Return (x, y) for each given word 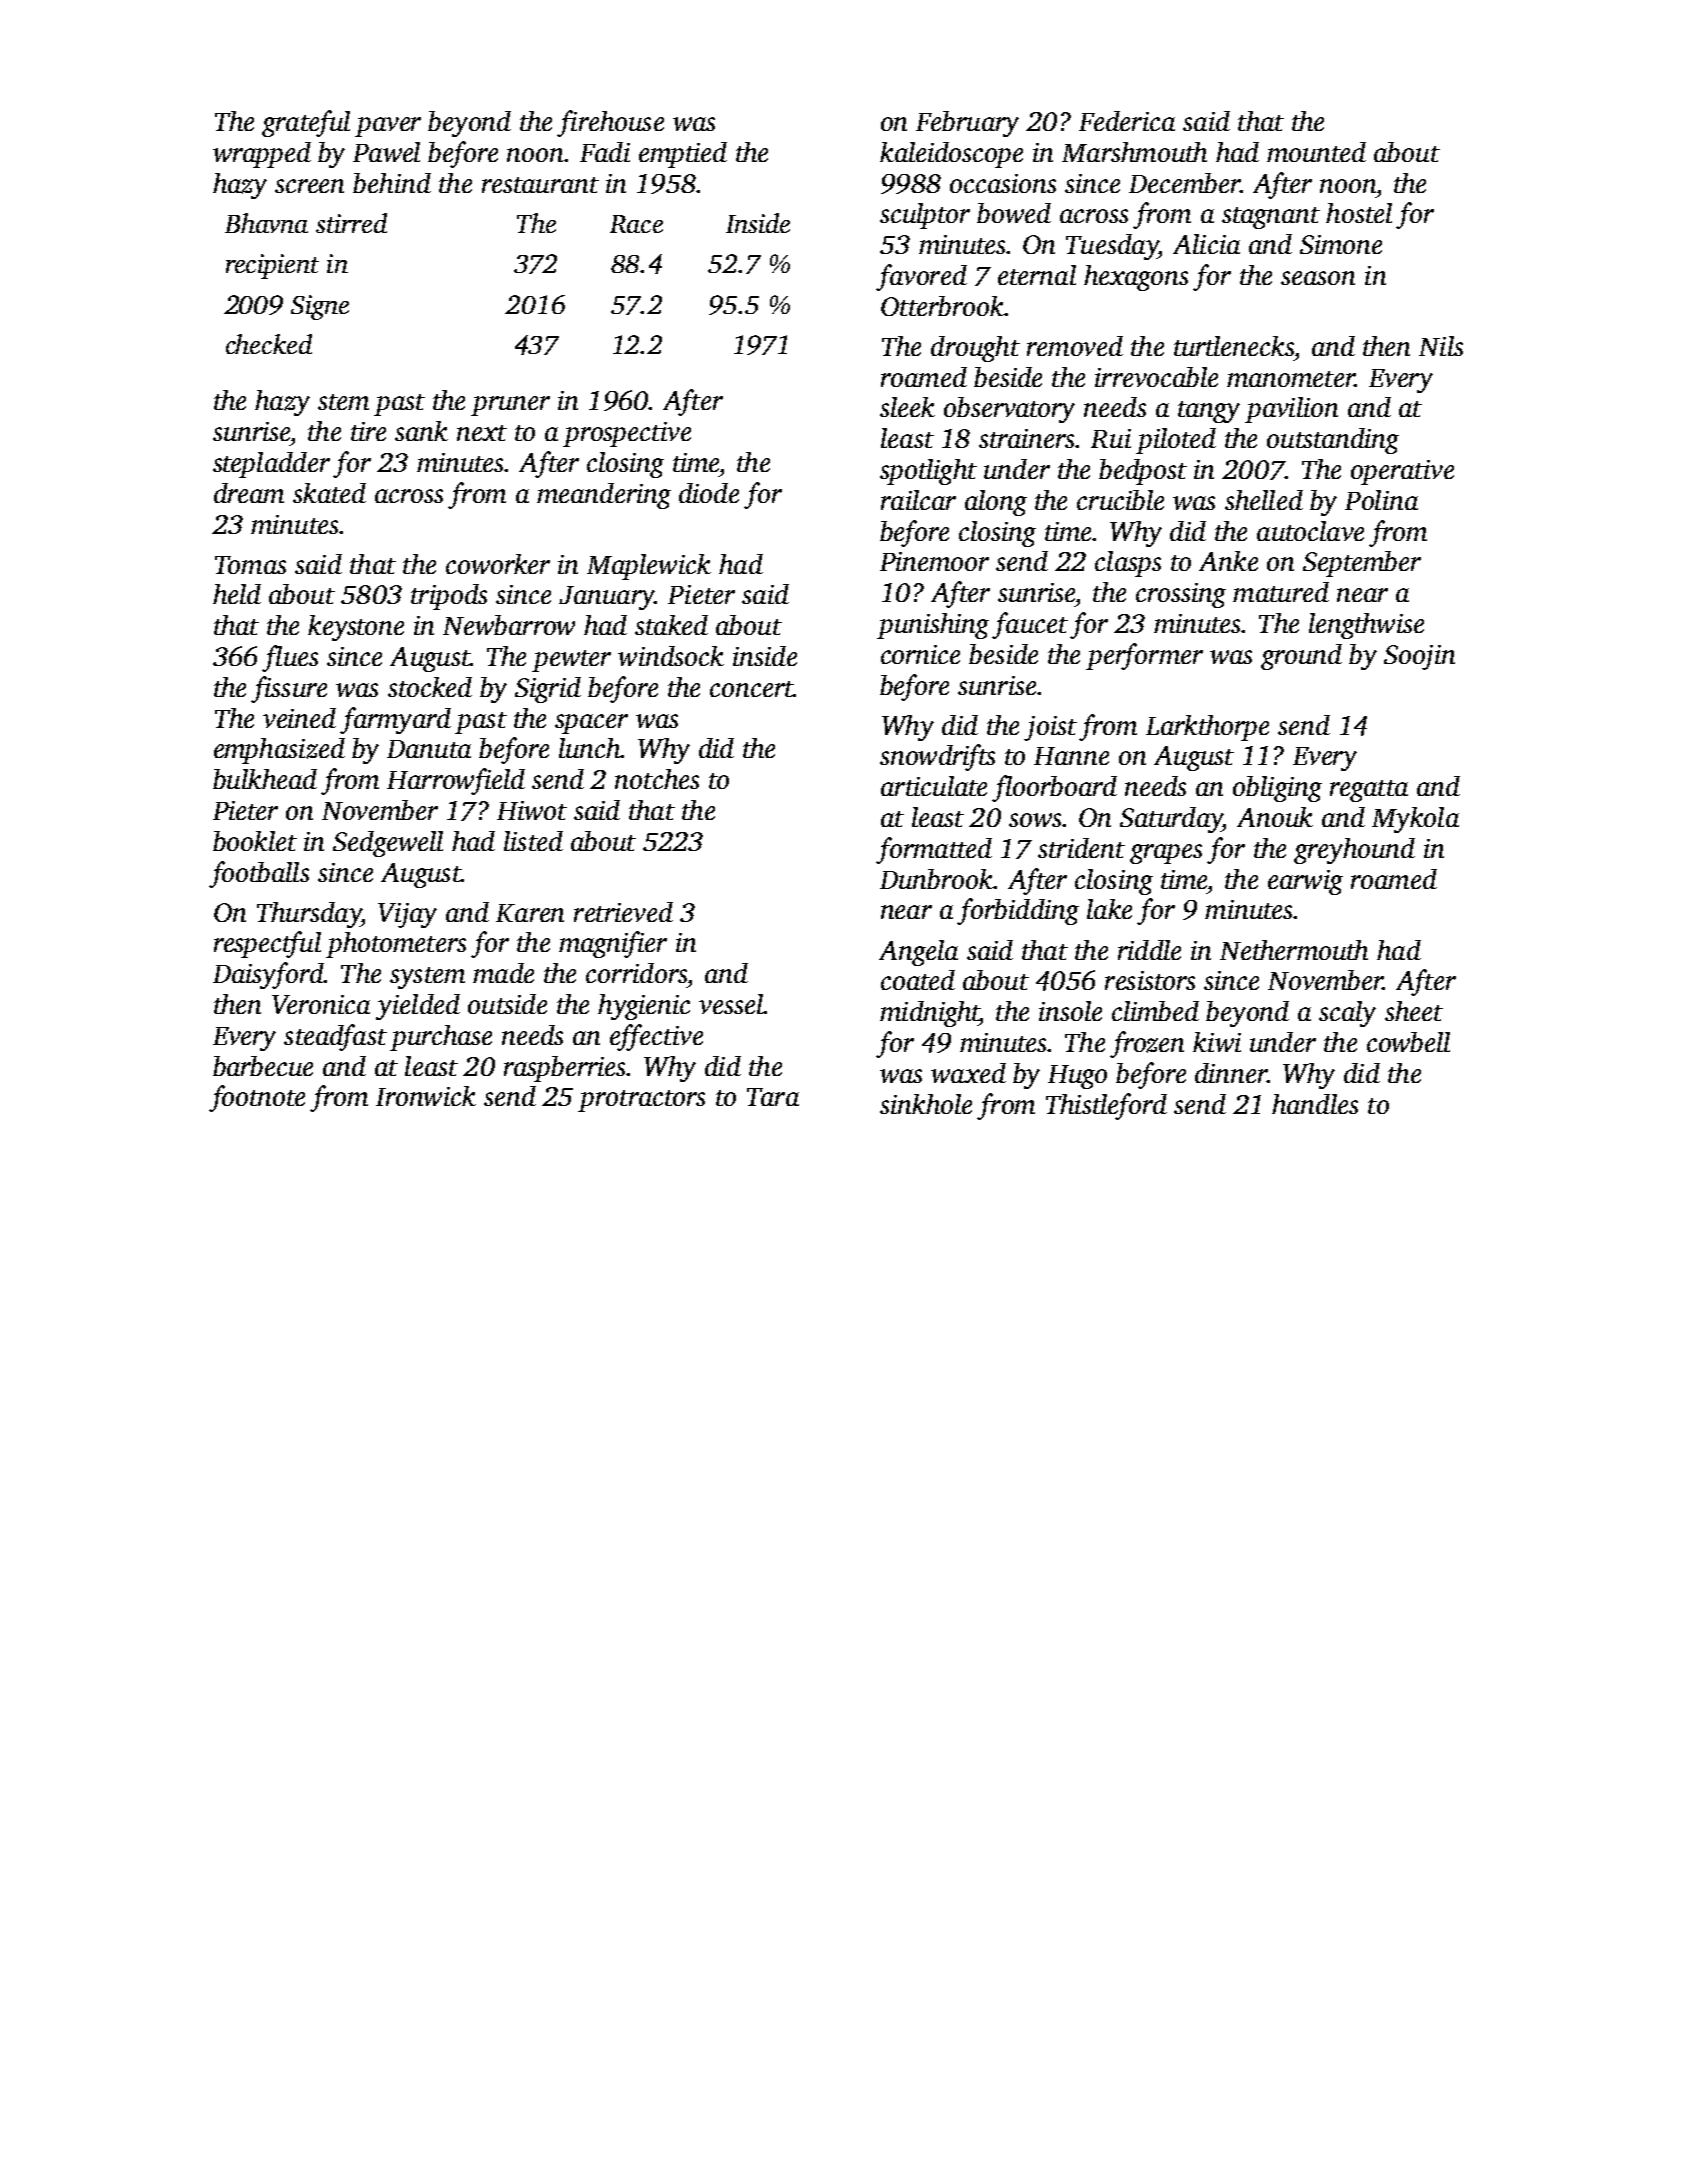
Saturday (1171, 820)
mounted (1316, 152)
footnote (257, 1098)
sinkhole (926, 1104)
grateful (306, 123)
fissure (289, 689)
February (967, 124)
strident (1081, 848)
